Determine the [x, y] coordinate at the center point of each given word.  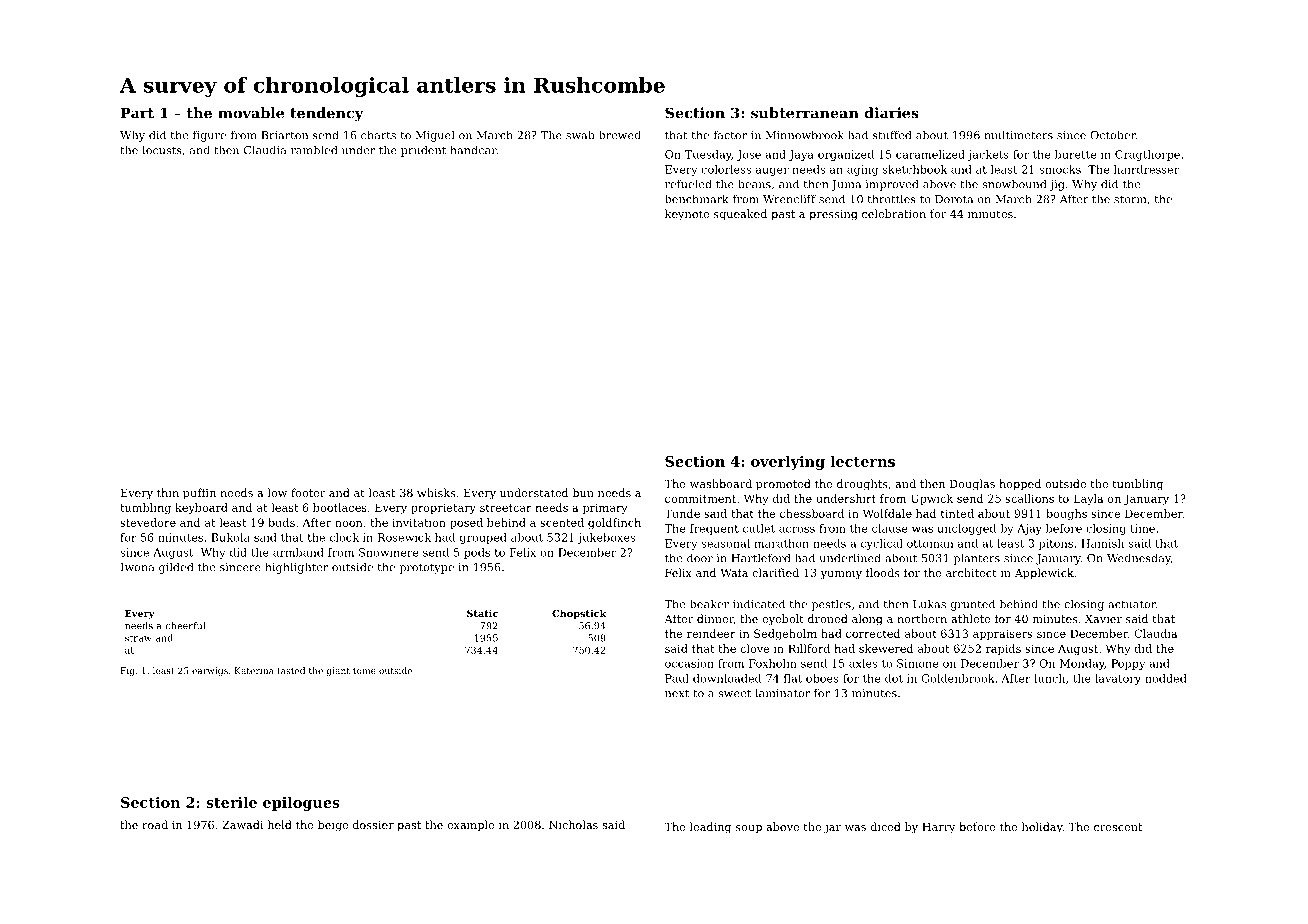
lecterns [862, 461]
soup [749, 829]
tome [364, 671]
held [280, 824]
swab [580, 135]
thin [168, 492]
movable [251, 113]
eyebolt [783, 620]
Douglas [972, 485]
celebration [894, 213]
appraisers [1002, 634]
